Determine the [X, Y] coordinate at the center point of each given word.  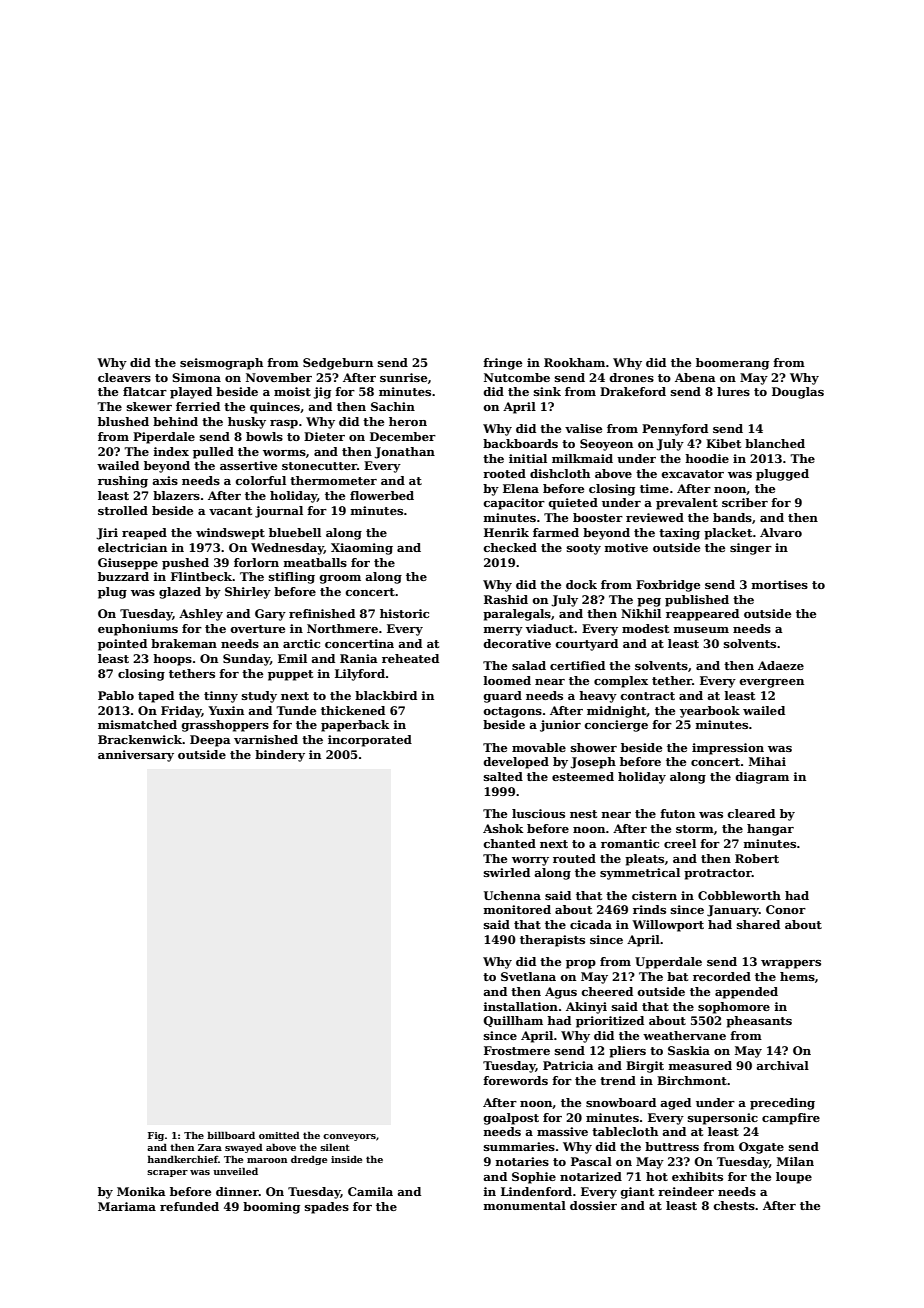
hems [797, 976]
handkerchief [183, 1159]
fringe [502, 364]
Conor [786, 909]
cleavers [124, 377]
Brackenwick [140, 739]
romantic [630, 843]
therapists [552, 941]
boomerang [732, 364]
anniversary [136, 756]
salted [503, 776]
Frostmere [517, 1050]
